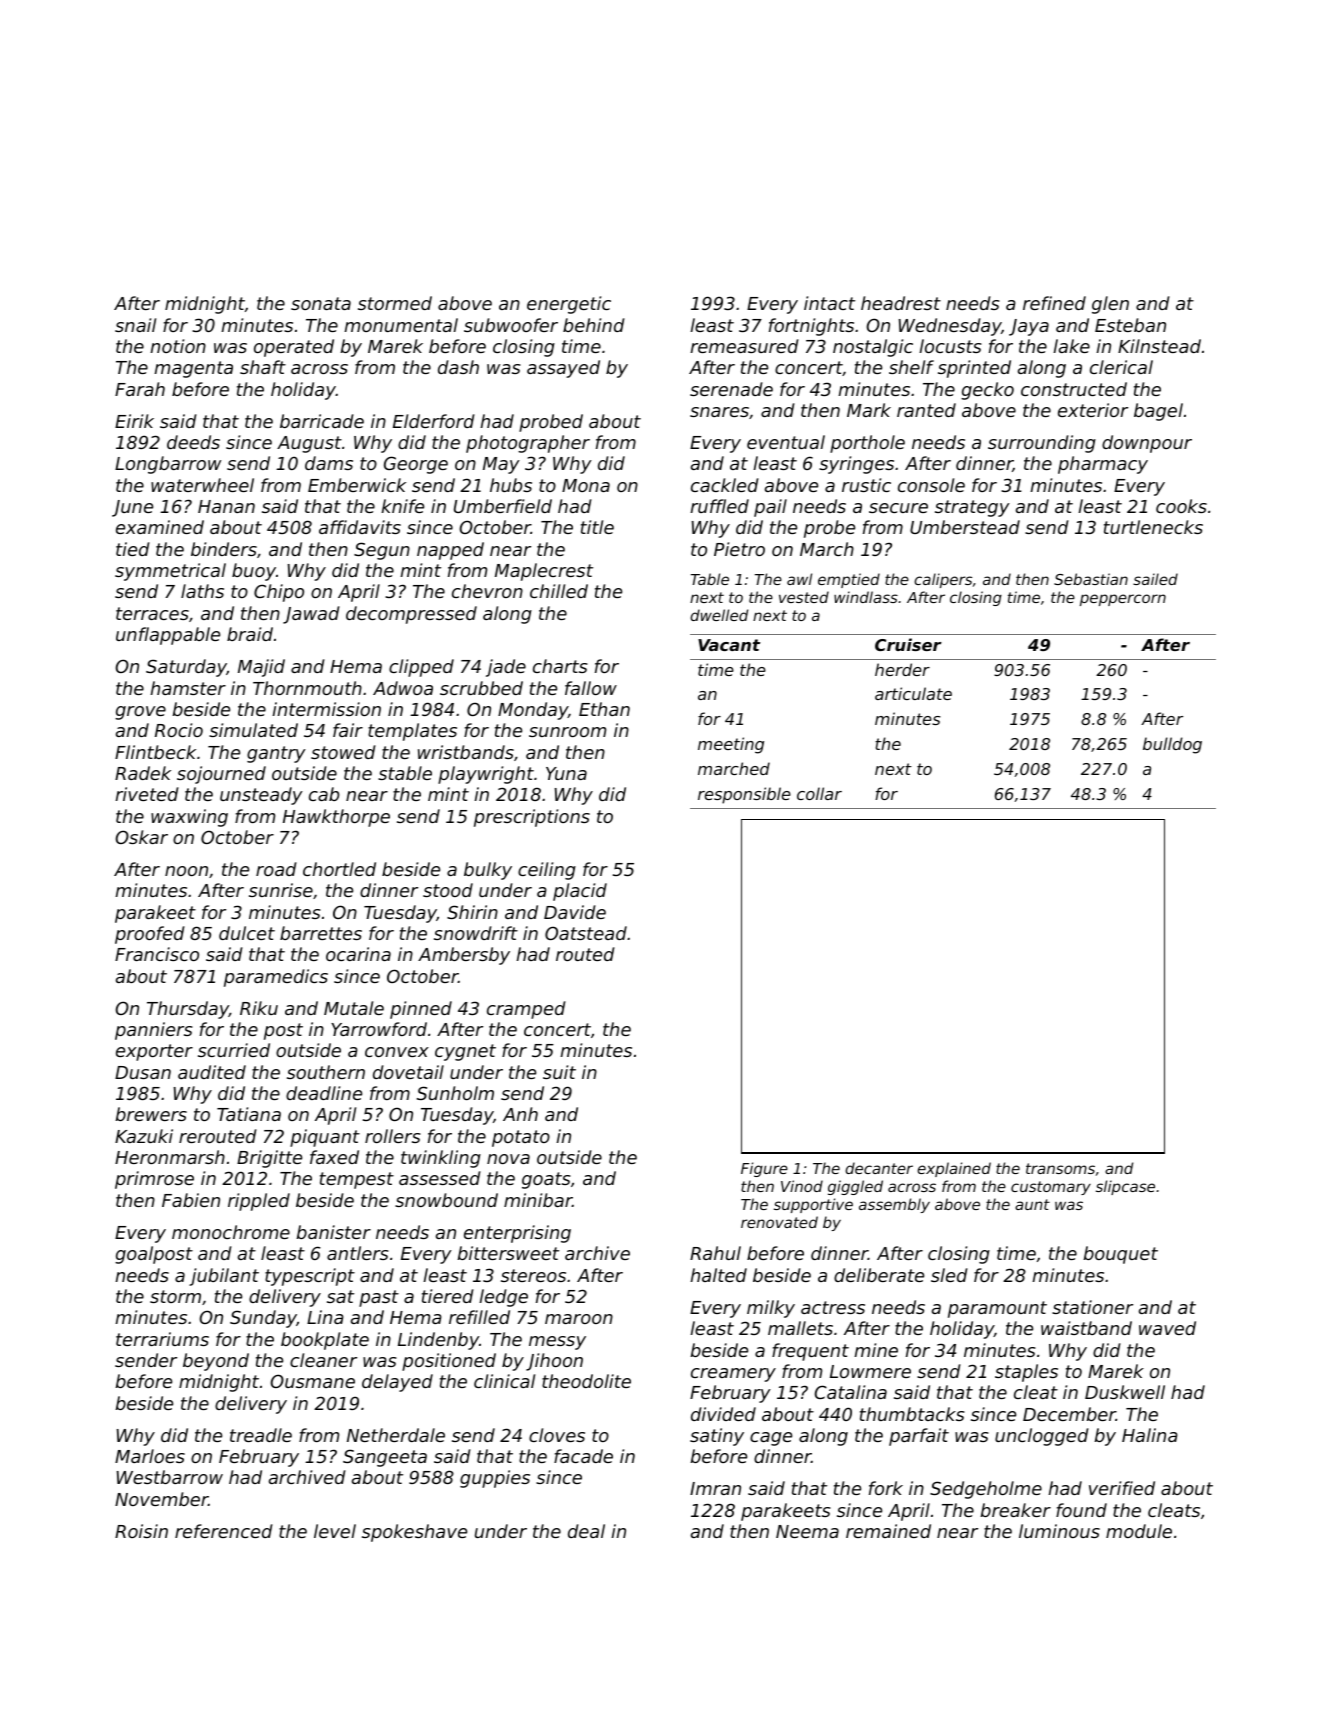 Image resolution: width=1331 pixels, height=1722 pixels. I want to click on lake, so click(1071, 346).
